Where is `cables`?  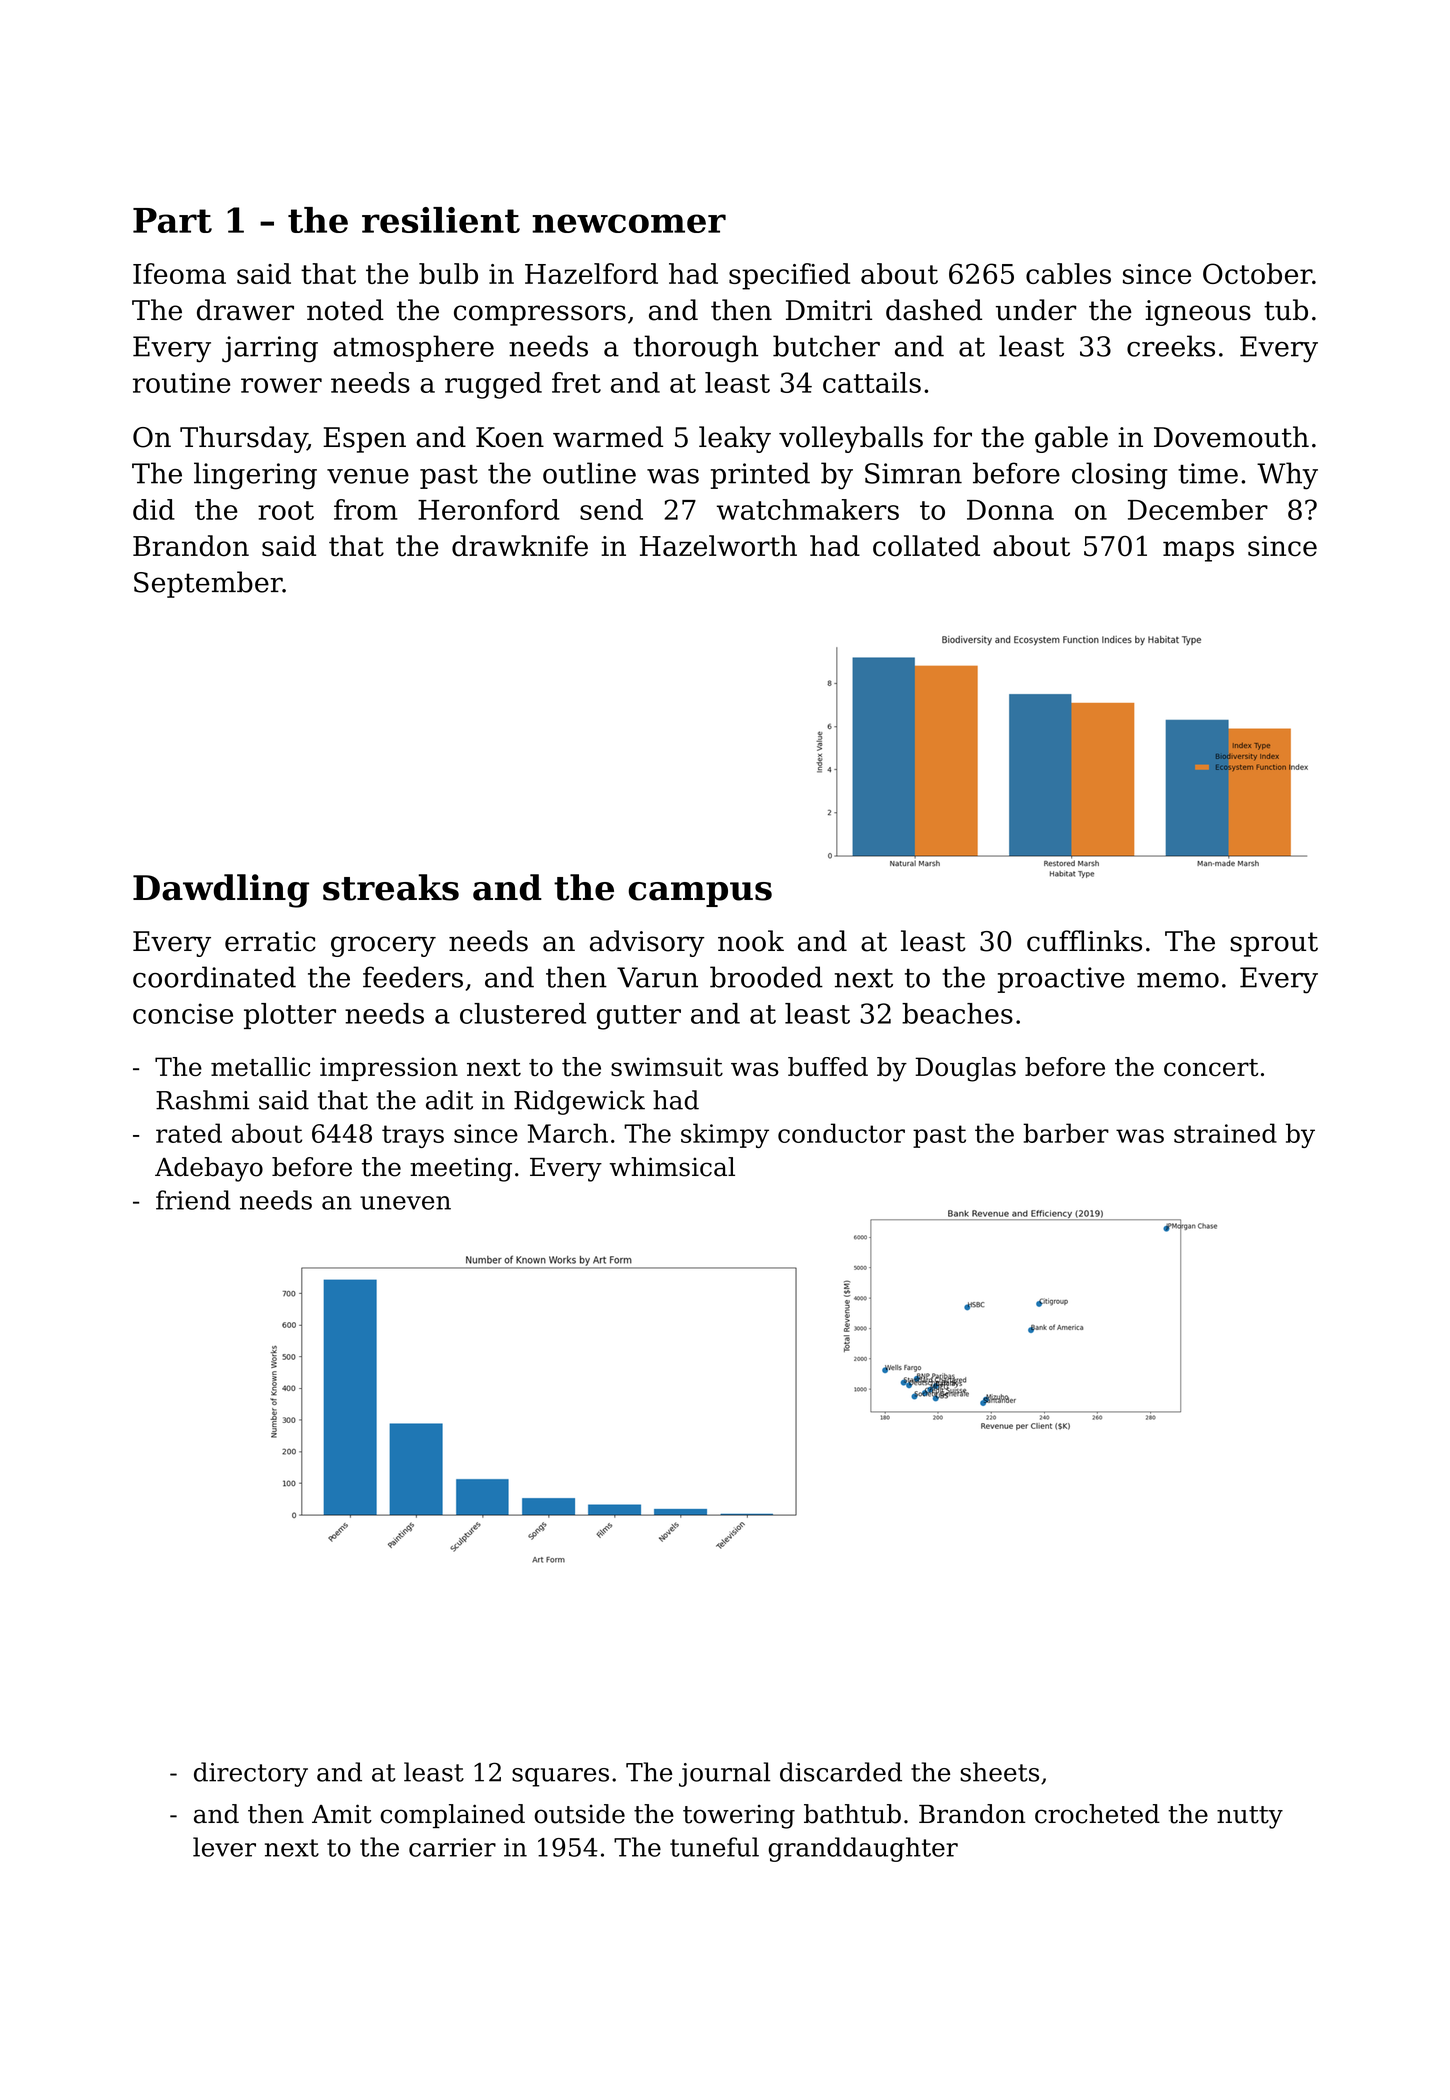
cables is located at coordinates (1068, 273).
